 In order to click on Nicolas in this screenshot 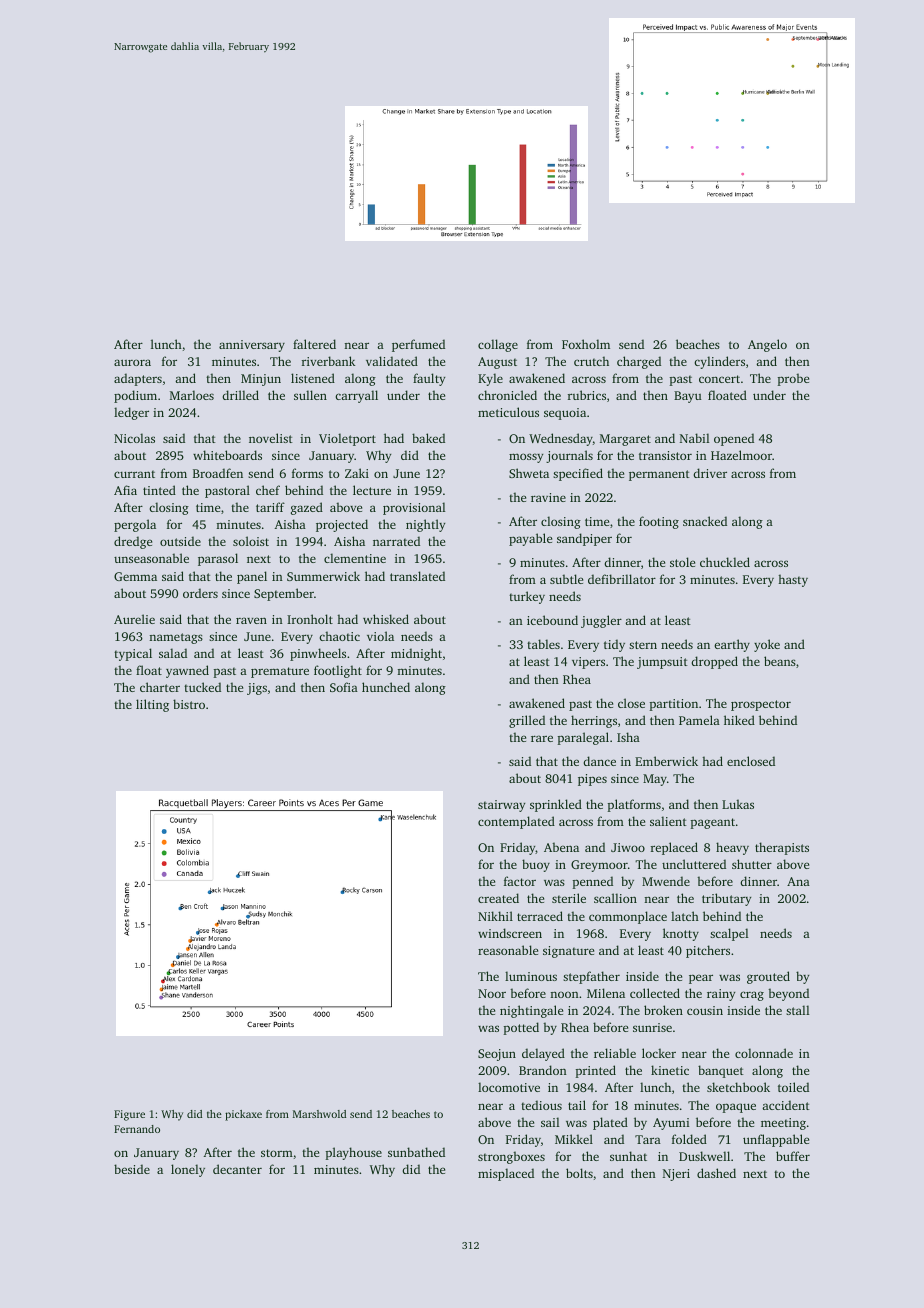, I will do `click(134, 438)`.
